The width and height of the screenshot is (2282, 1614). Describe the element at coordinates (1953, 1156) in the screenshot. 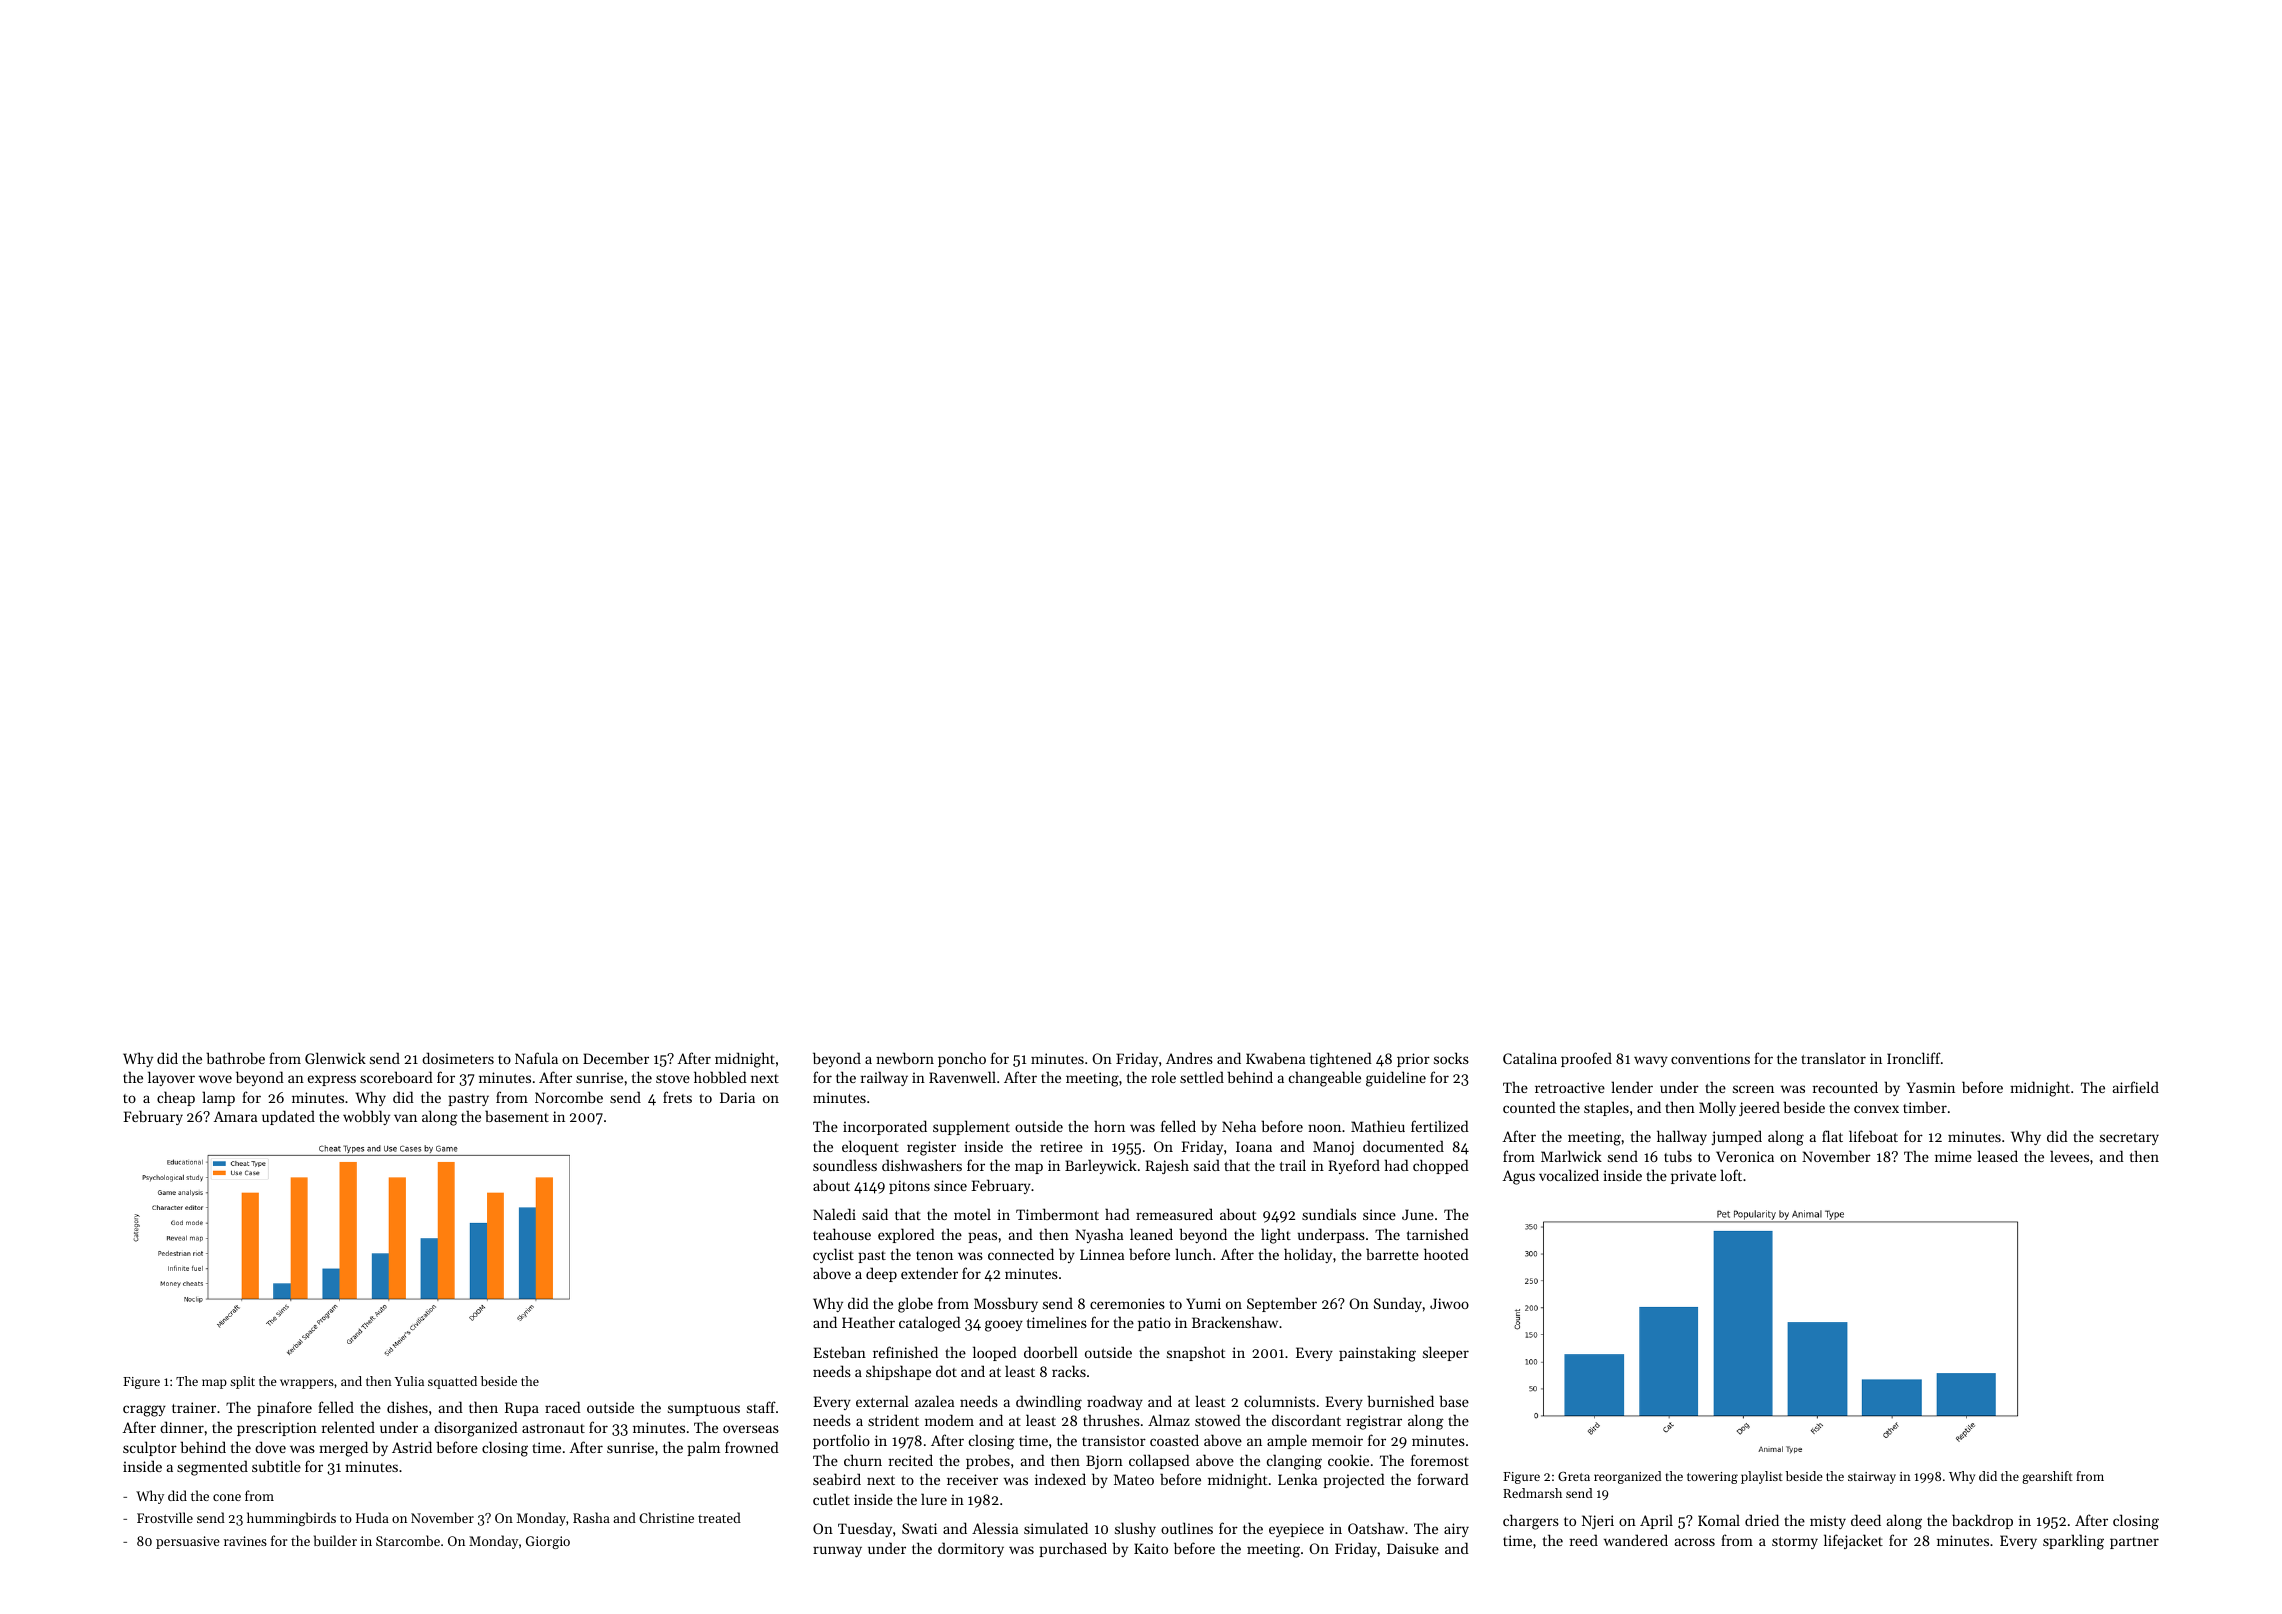

I see `mime` at that location.
